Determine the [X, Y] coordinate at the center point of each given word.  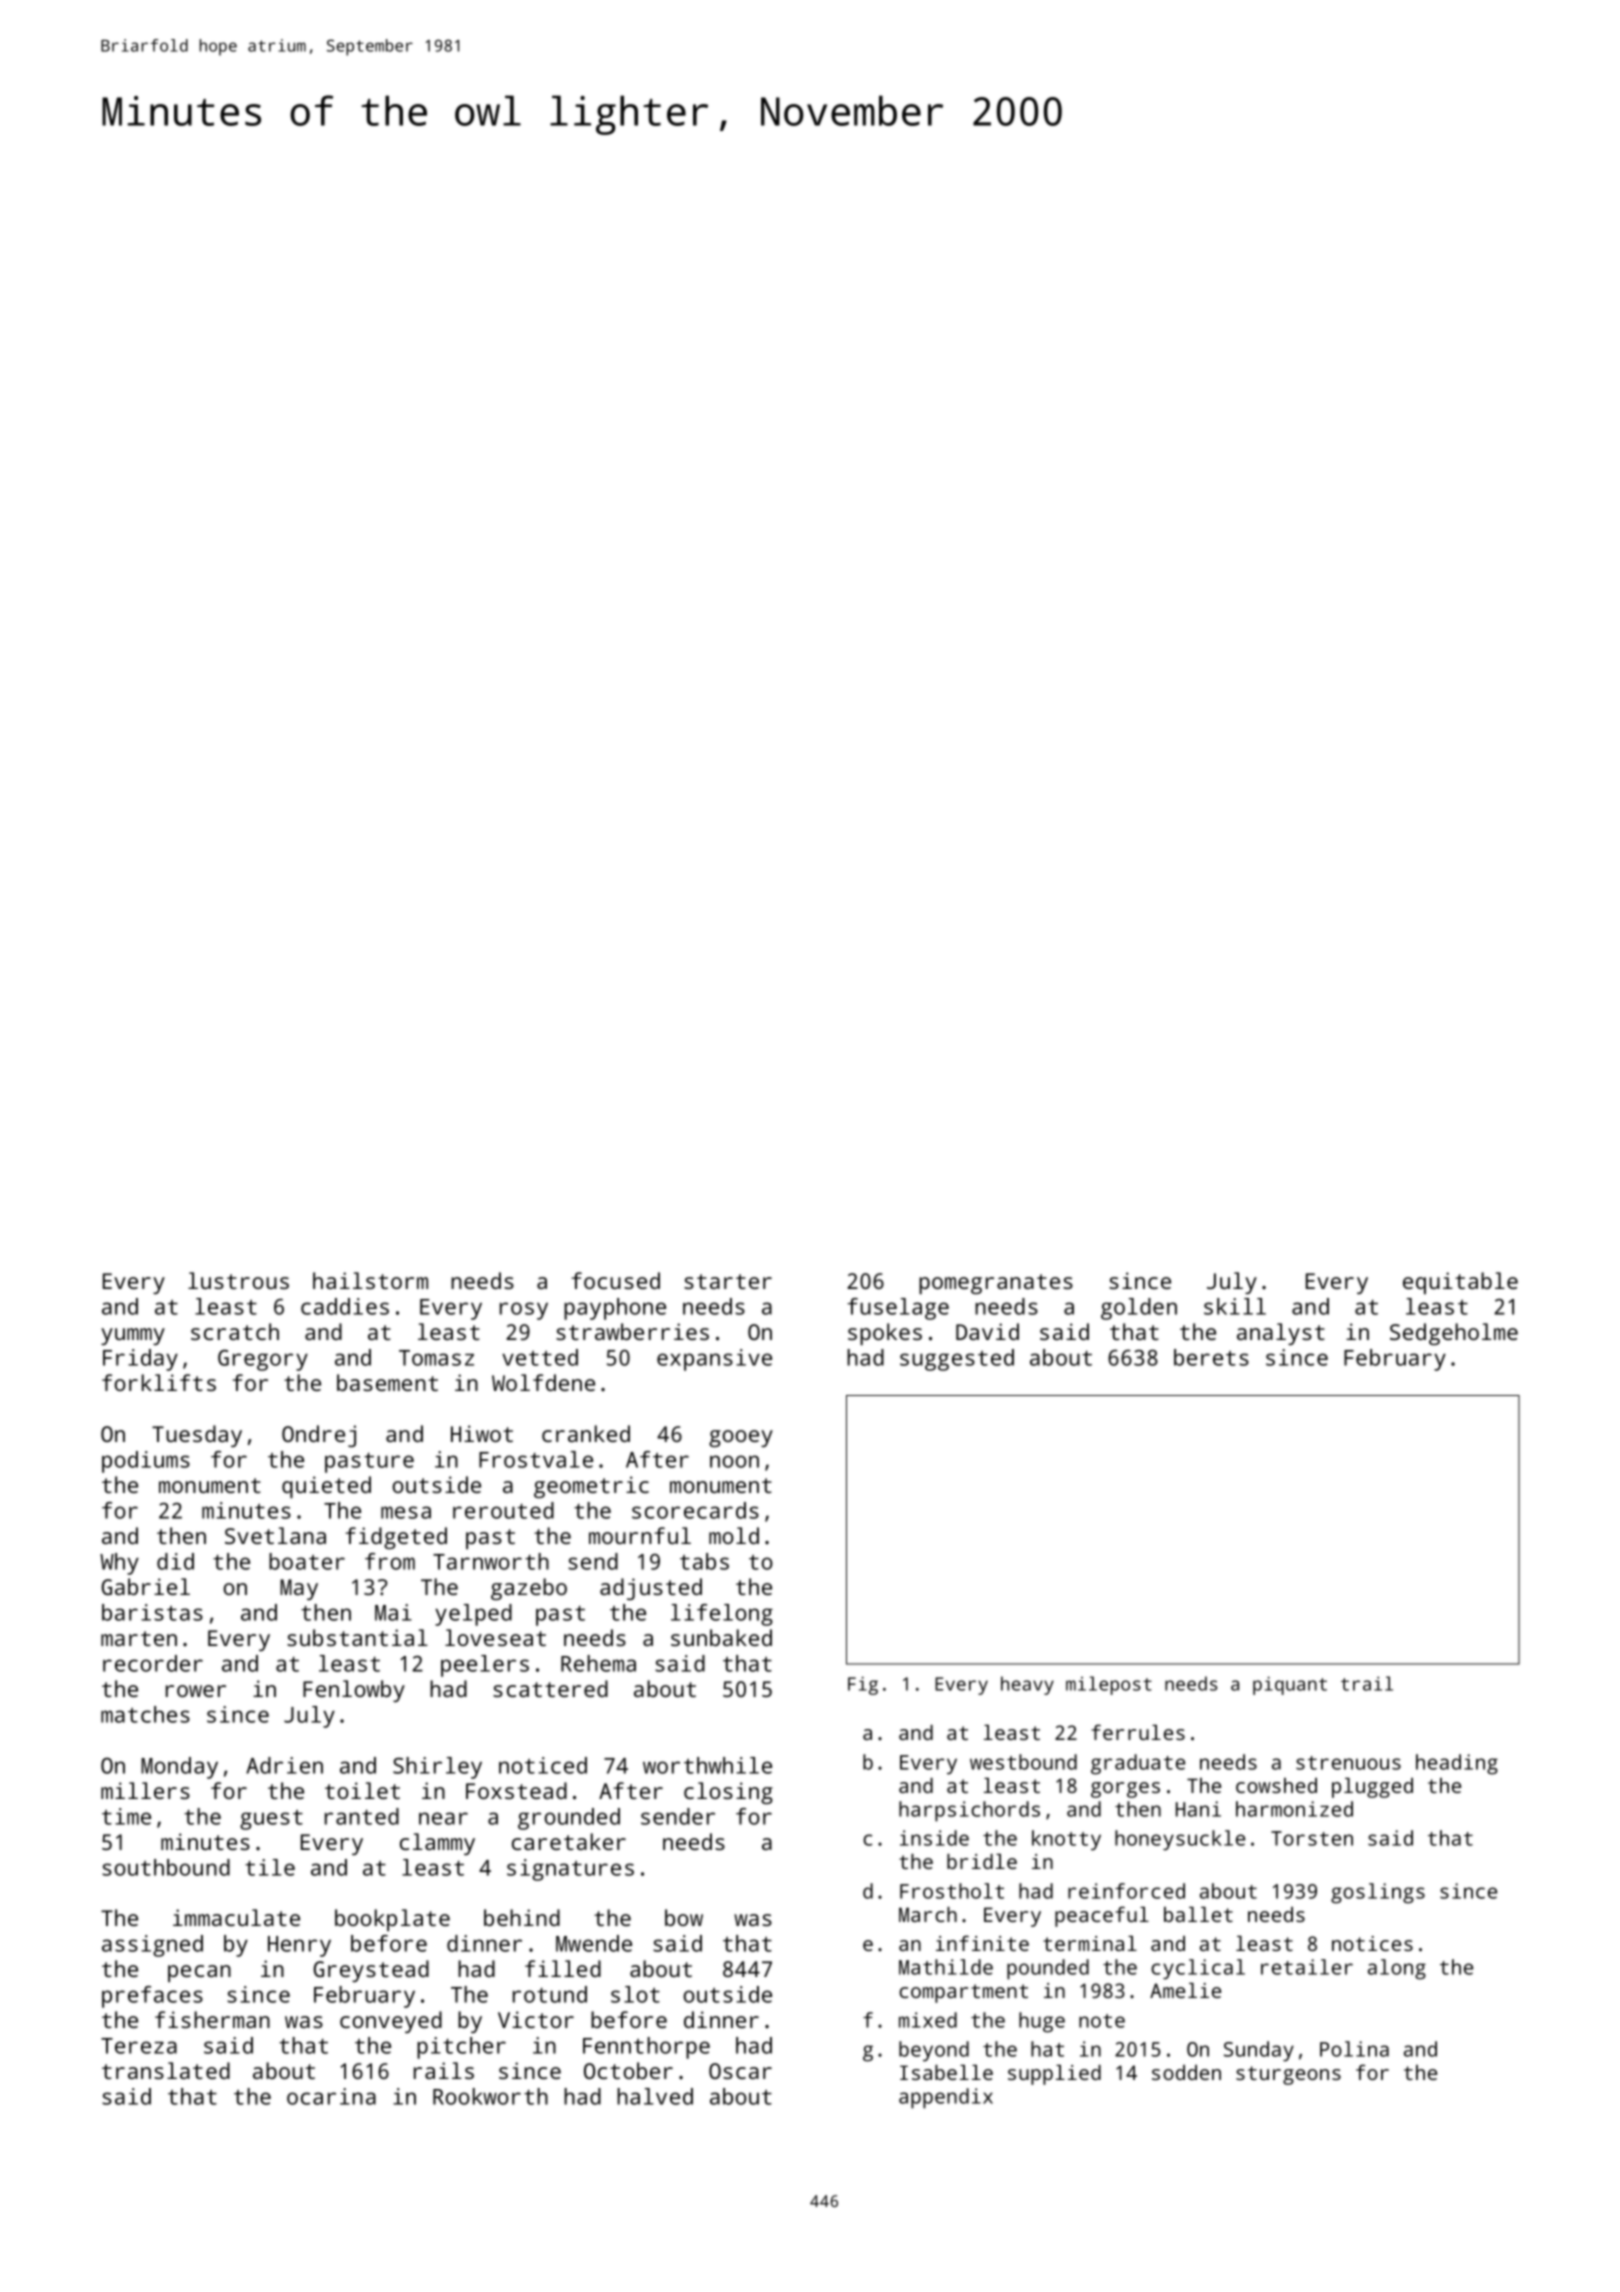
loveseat [495, 1637]
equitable [1460, 1283]
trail [1367, 1683]
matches [145, 1714]
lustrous [238, 1280]
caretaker [569, 1841]
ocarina [331, 2096]
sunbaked [721, 1637]
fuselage [898, 1309]
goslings [1378, 1893]
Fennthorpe [646, 2048]
